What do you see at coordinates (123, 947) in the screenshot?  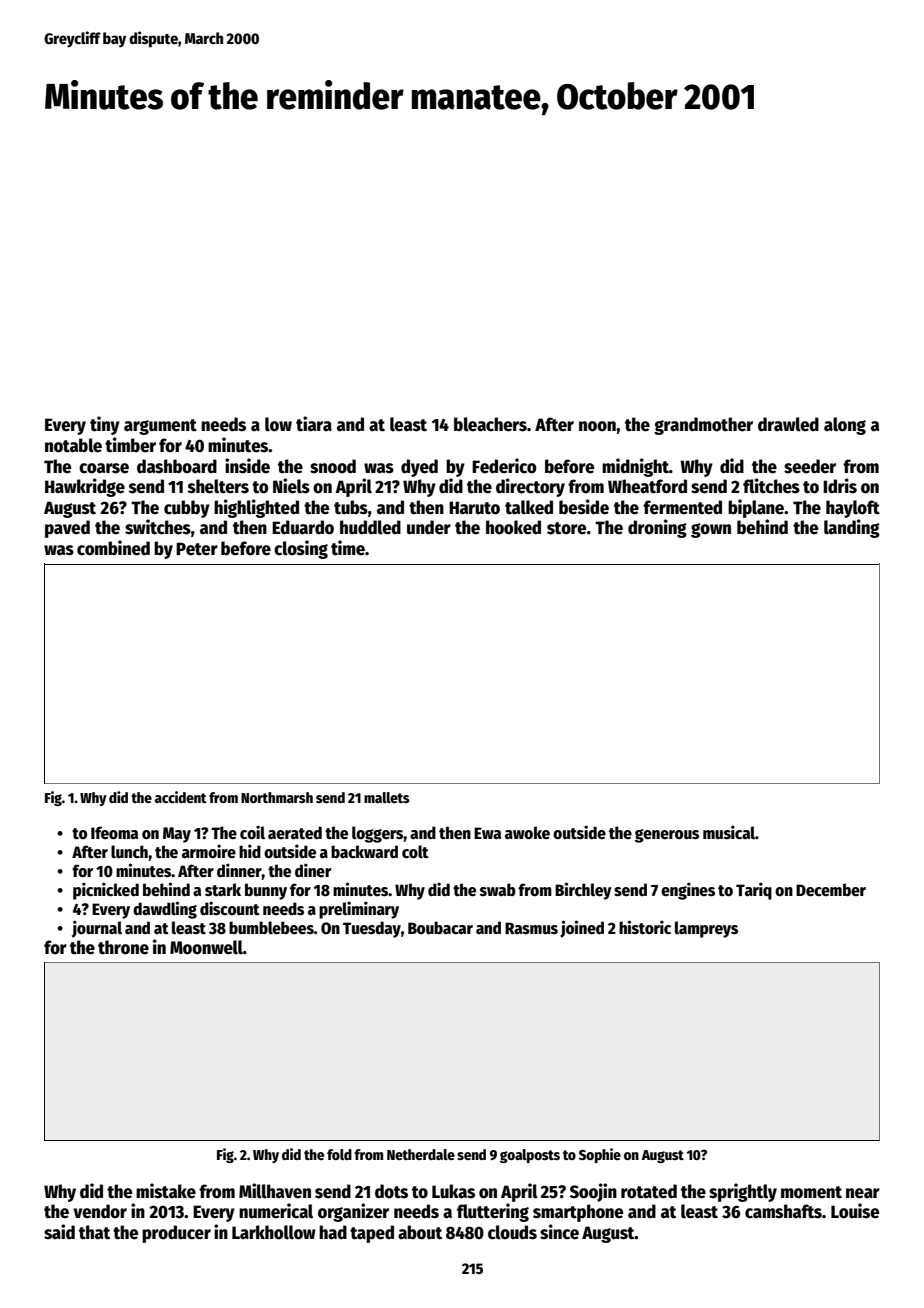 I see `throne` at bounding box center [123, 947].
